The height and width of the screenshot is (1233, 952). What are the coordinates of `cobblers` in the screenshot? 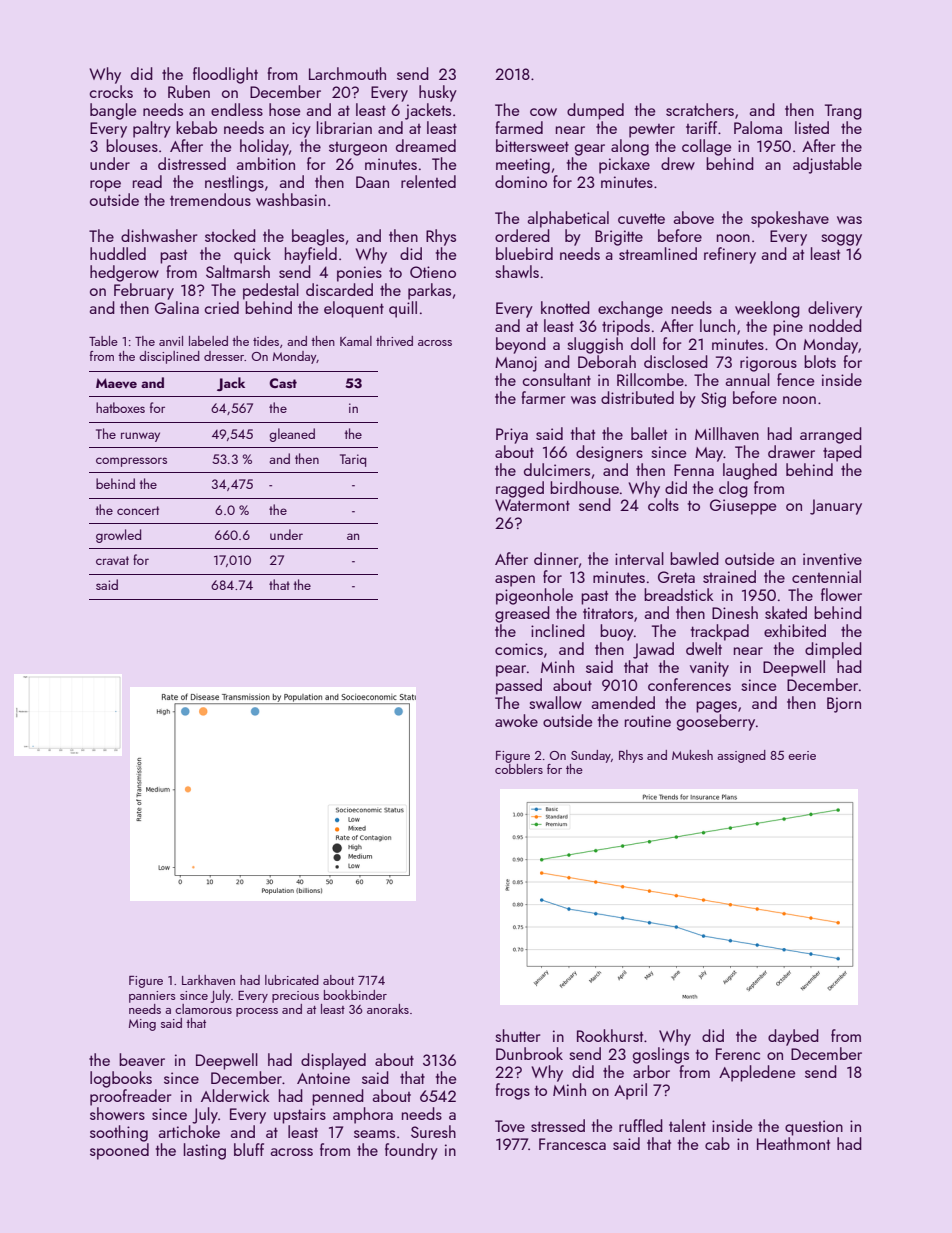 It's located at (519, 769).
